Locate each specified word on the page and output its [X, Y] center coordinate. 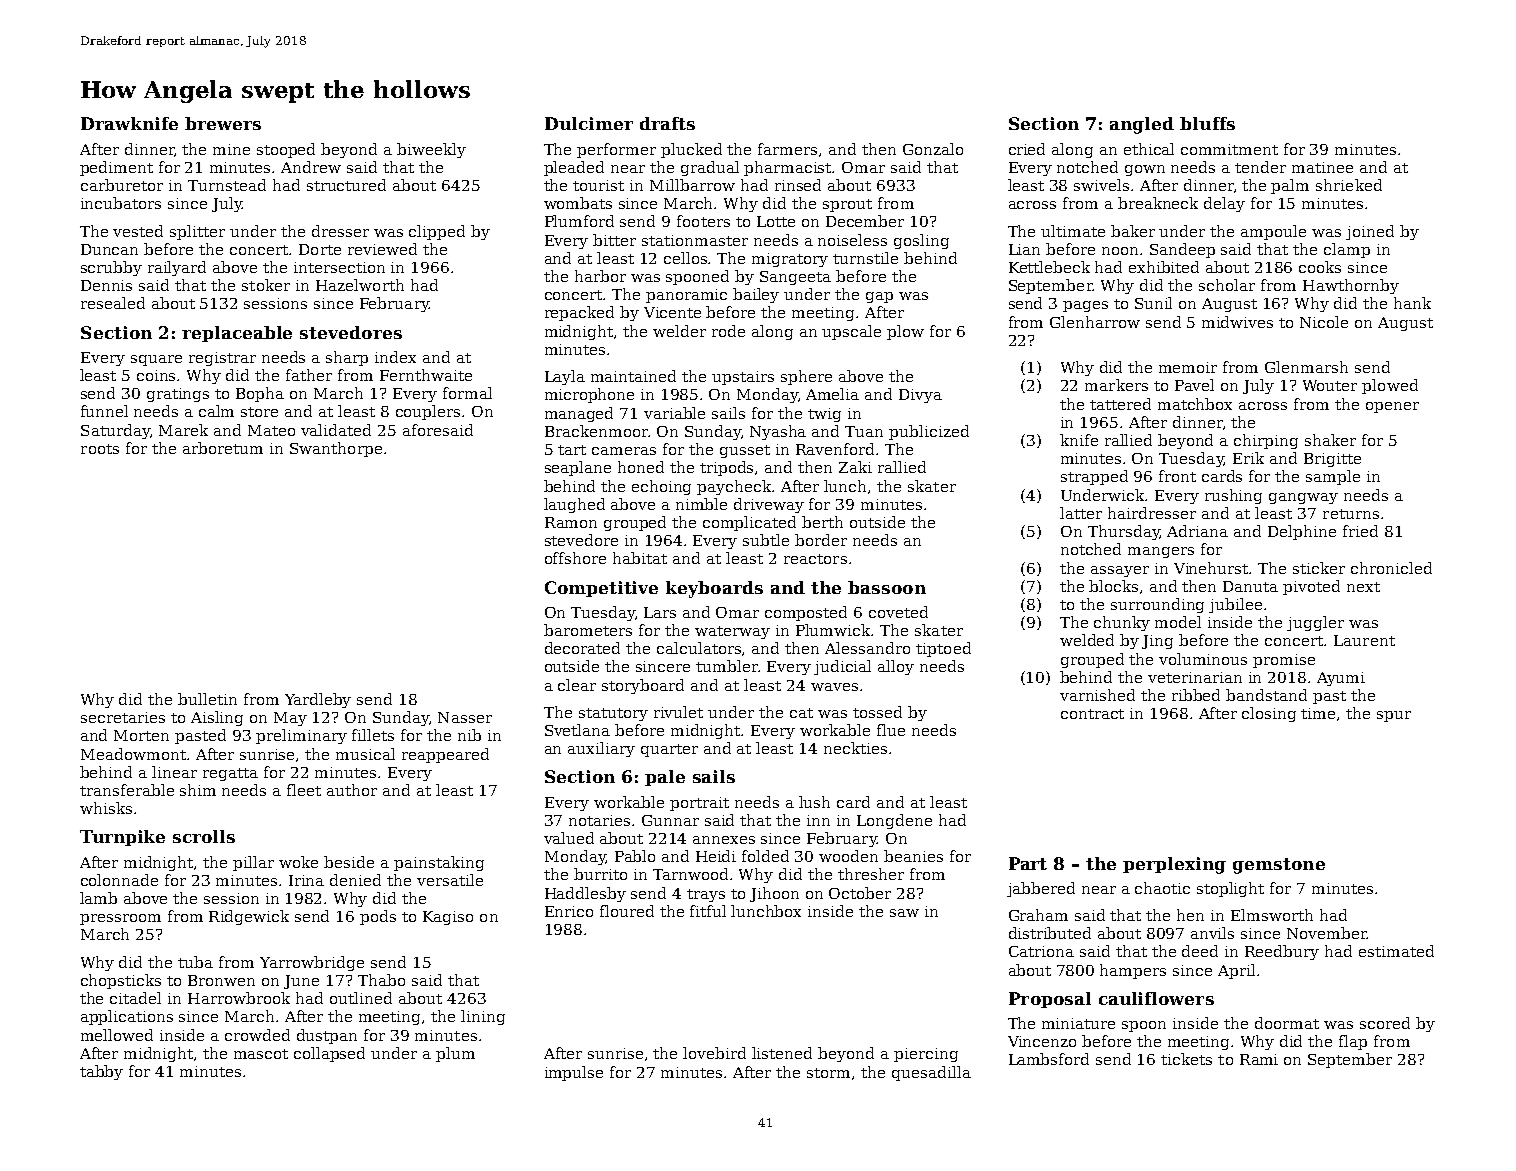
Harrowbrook [239, 998]
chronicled [1391, 568]
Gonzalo [933, 149]
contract [1092, 714]
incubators [121, 203]
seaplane [578, 468]
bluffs [1207, 123]
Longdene [894, 821]
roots [100, 449]
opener [1392, 407]
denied [355, 880]
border [821, 540]
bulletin [207, 699]
